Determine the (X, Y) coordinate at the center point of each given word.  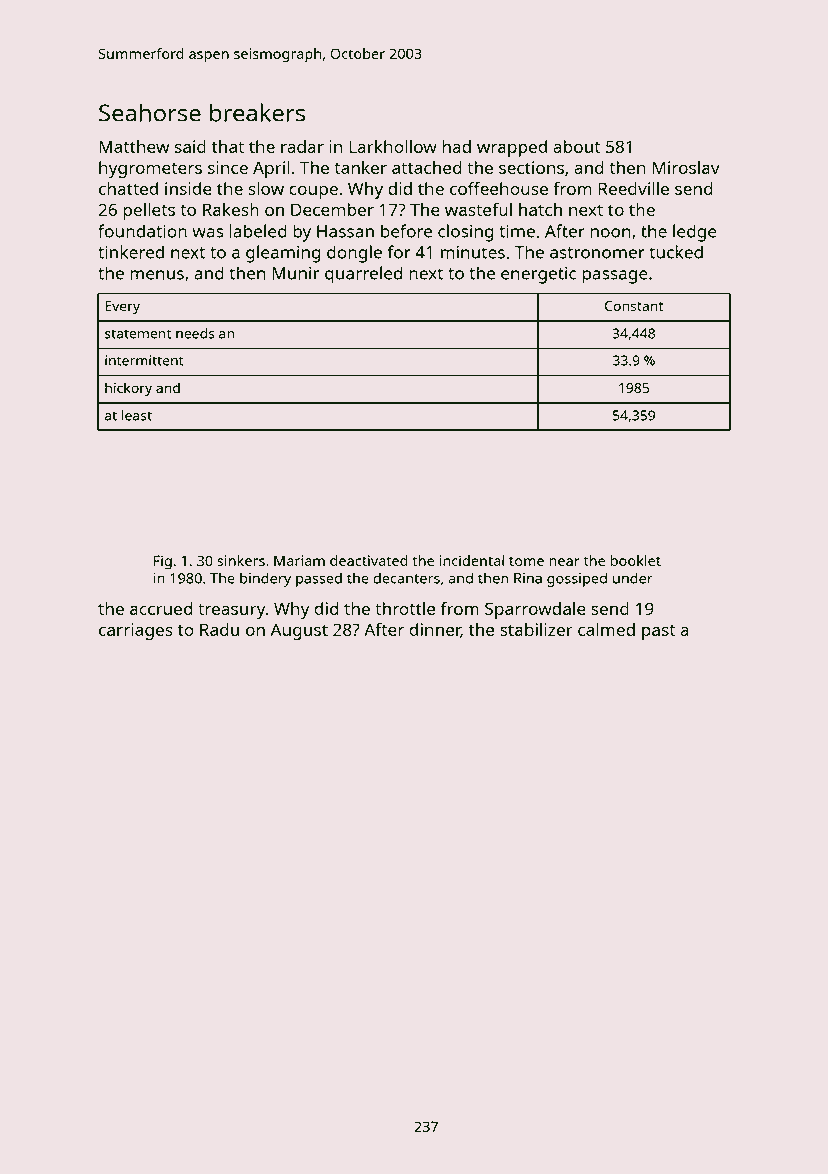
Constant (634, 306)
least (137, 415)
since (228, 167)
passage (615, 277)
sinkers (241, 560)
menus (157, 275)
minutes (473, 252)
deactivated (369, 560)
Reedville (634, 188)
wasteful (478, 209)
